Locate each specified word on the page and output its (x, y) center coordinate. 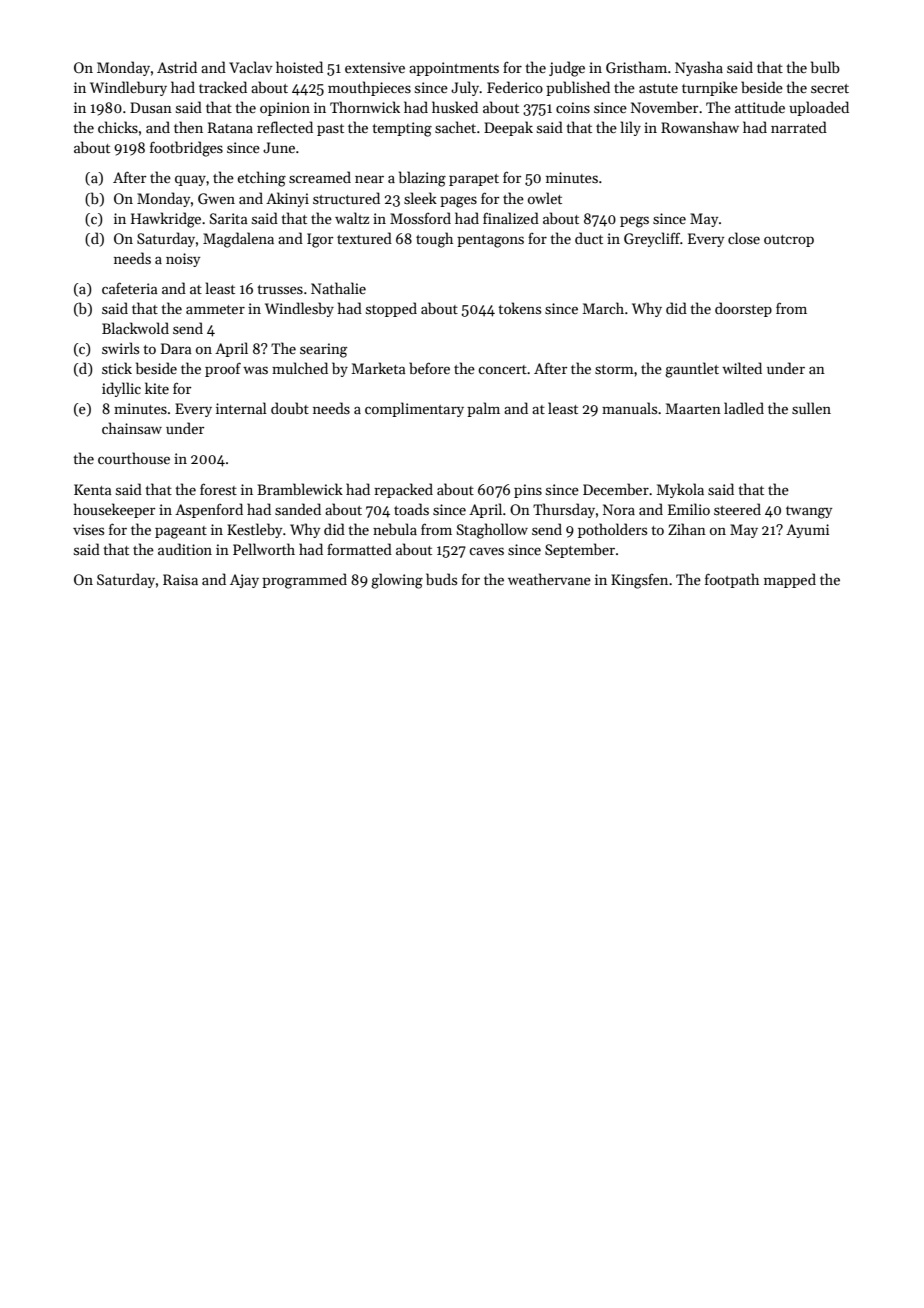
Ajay (244, 581)
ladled (744, 408)
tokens (519, 308)
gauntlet (692, 370)
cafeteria (130, 288)
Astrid (177, 67)
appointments (454, 69)
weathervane (549, 579)
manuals (629, 408)
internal (241, 408)
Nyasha (699, 68)
